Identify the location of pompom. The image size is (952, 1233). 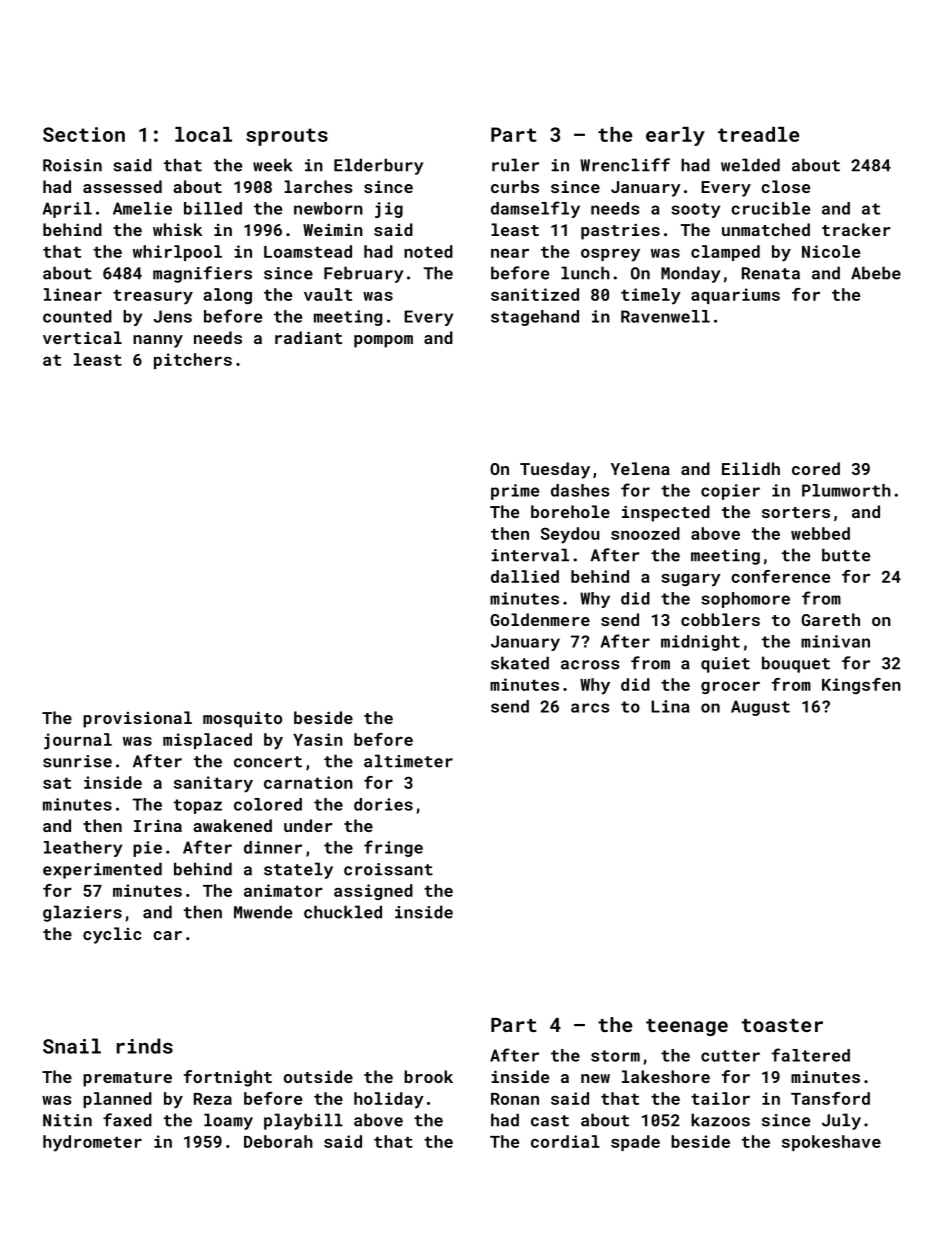
(383, 341).
